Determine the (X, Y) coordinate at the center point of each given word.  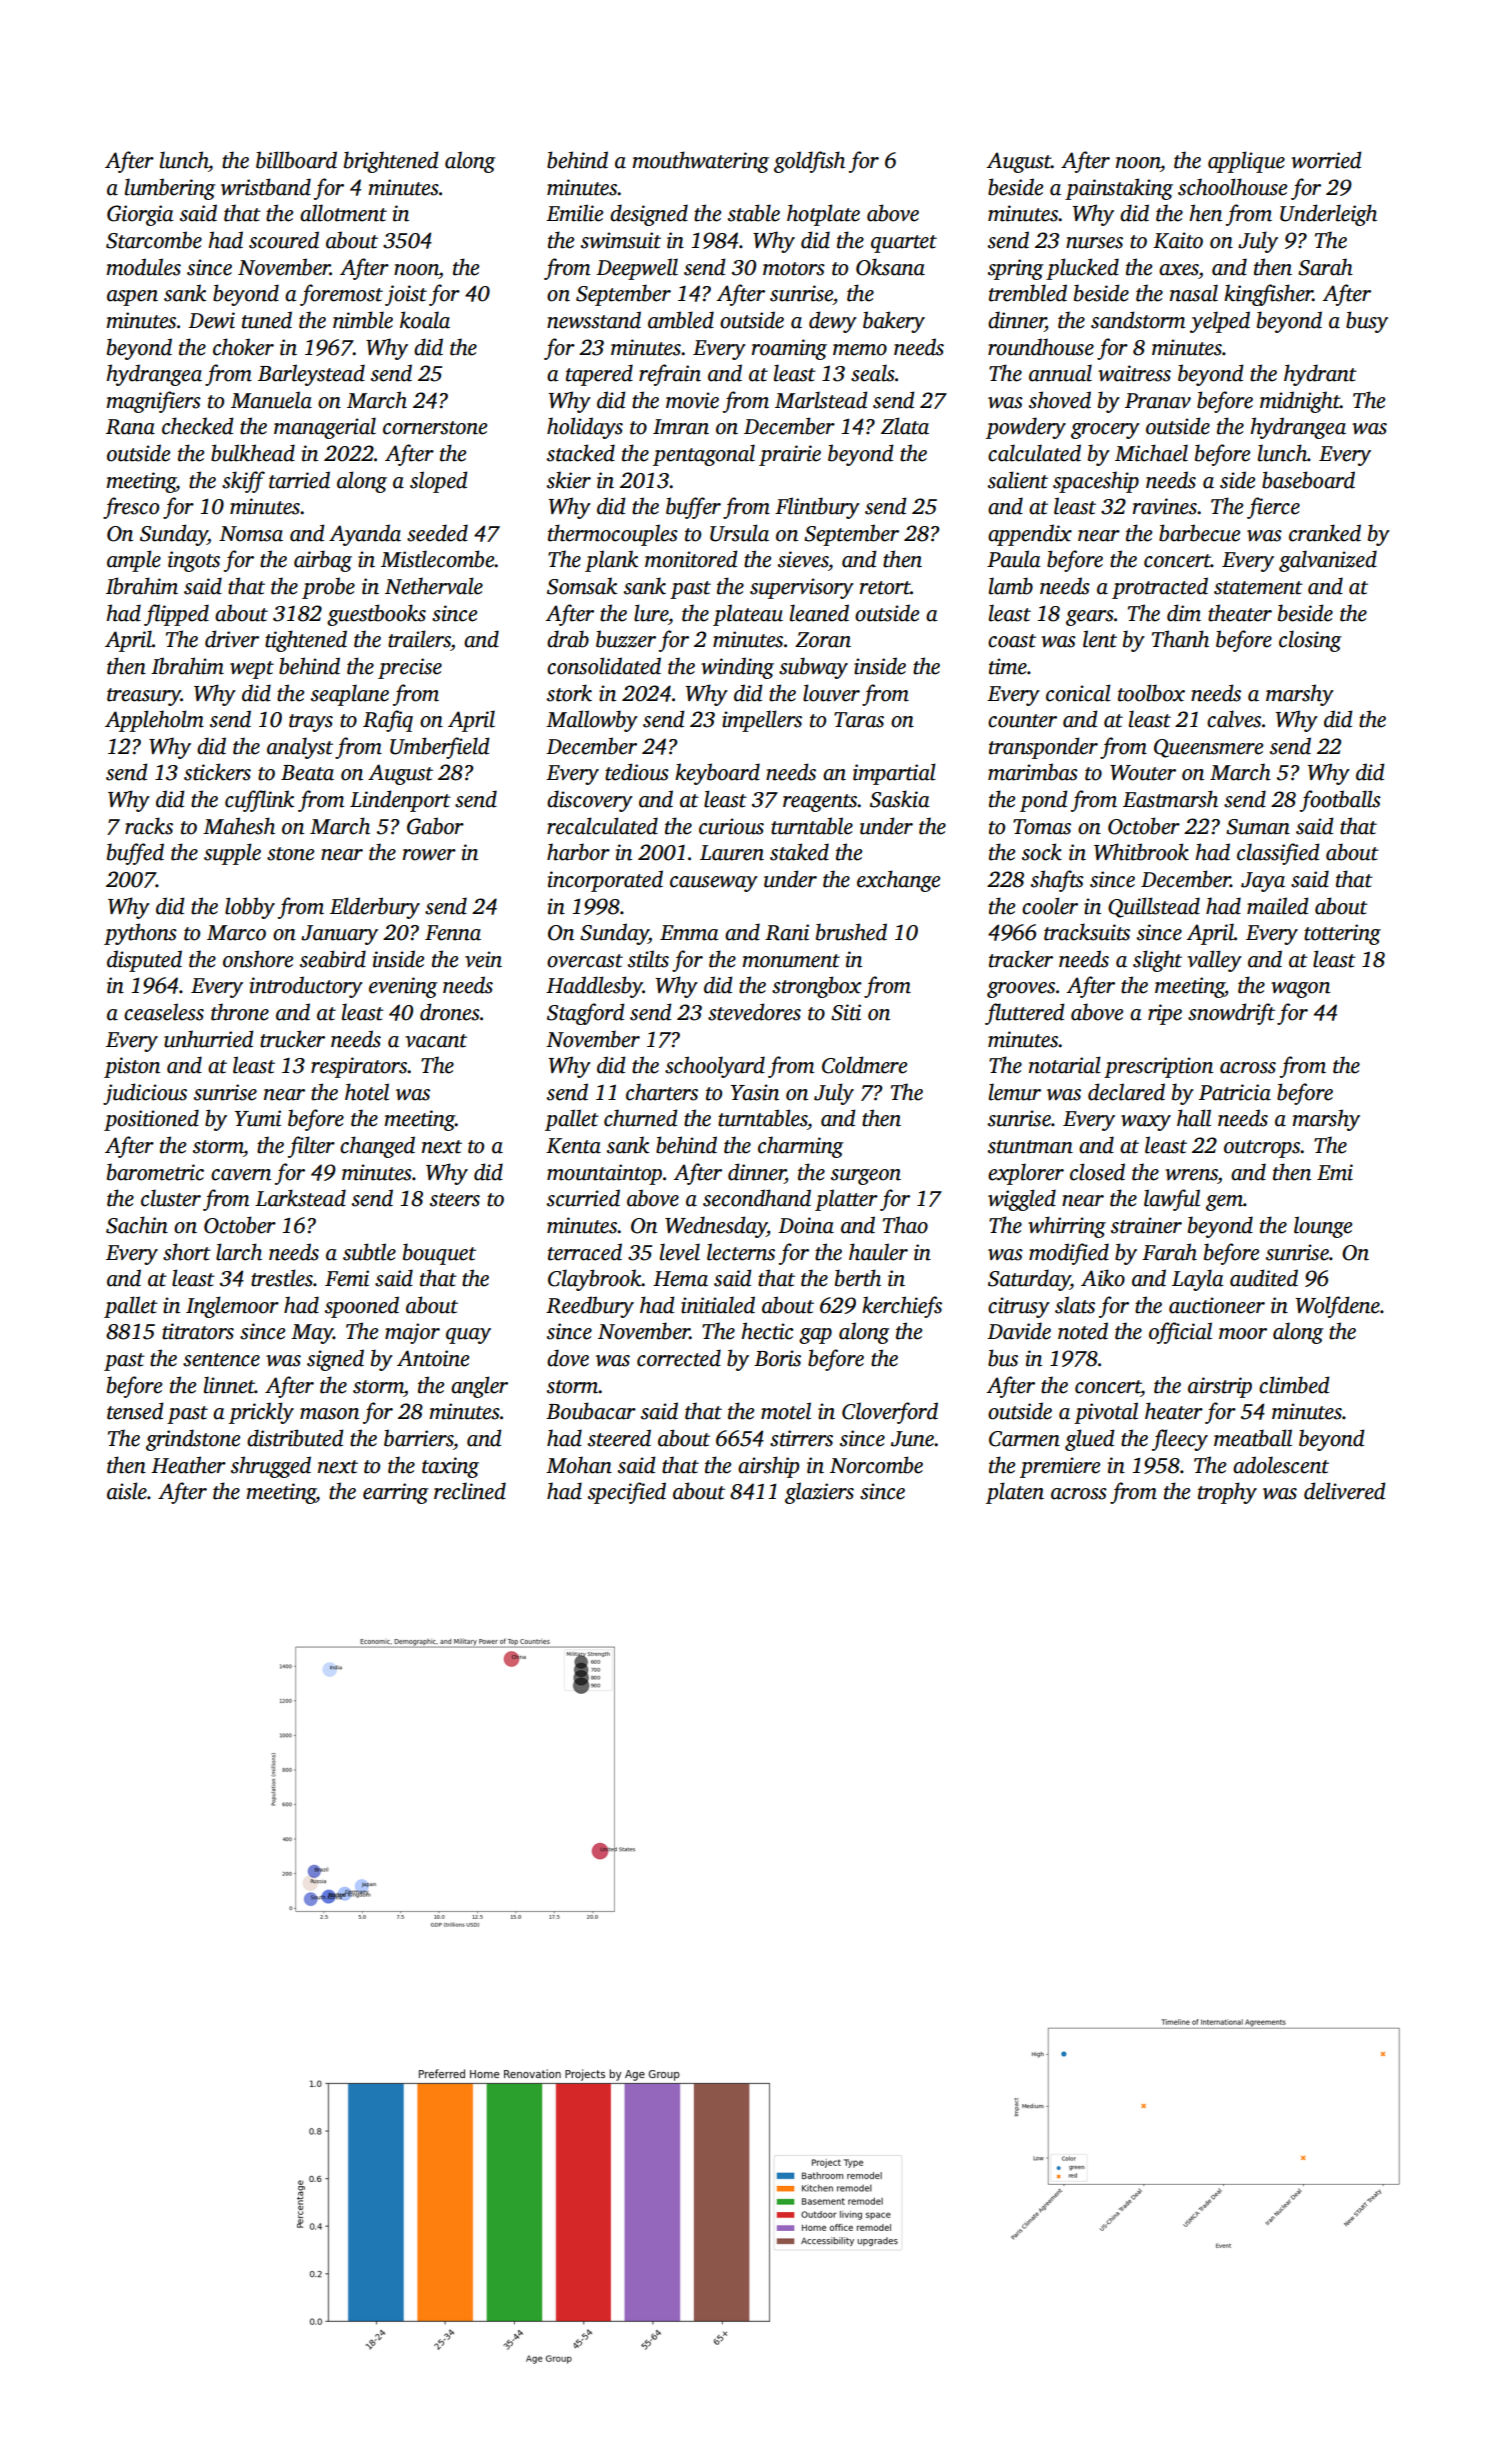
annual (1060, 373)
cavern (241, 1175)
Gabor (435, 826)
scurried (583, 1198)
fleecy (1180, 1440)
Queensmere (1208, 748)
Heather (188, 1465)
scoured (284, 240)
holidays (585, 428)
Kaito (1178, 240)
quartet (904, 244)
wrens (1191, 1175)
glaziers (819, 1493)
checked (198, 426)
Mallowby (592, 721)
